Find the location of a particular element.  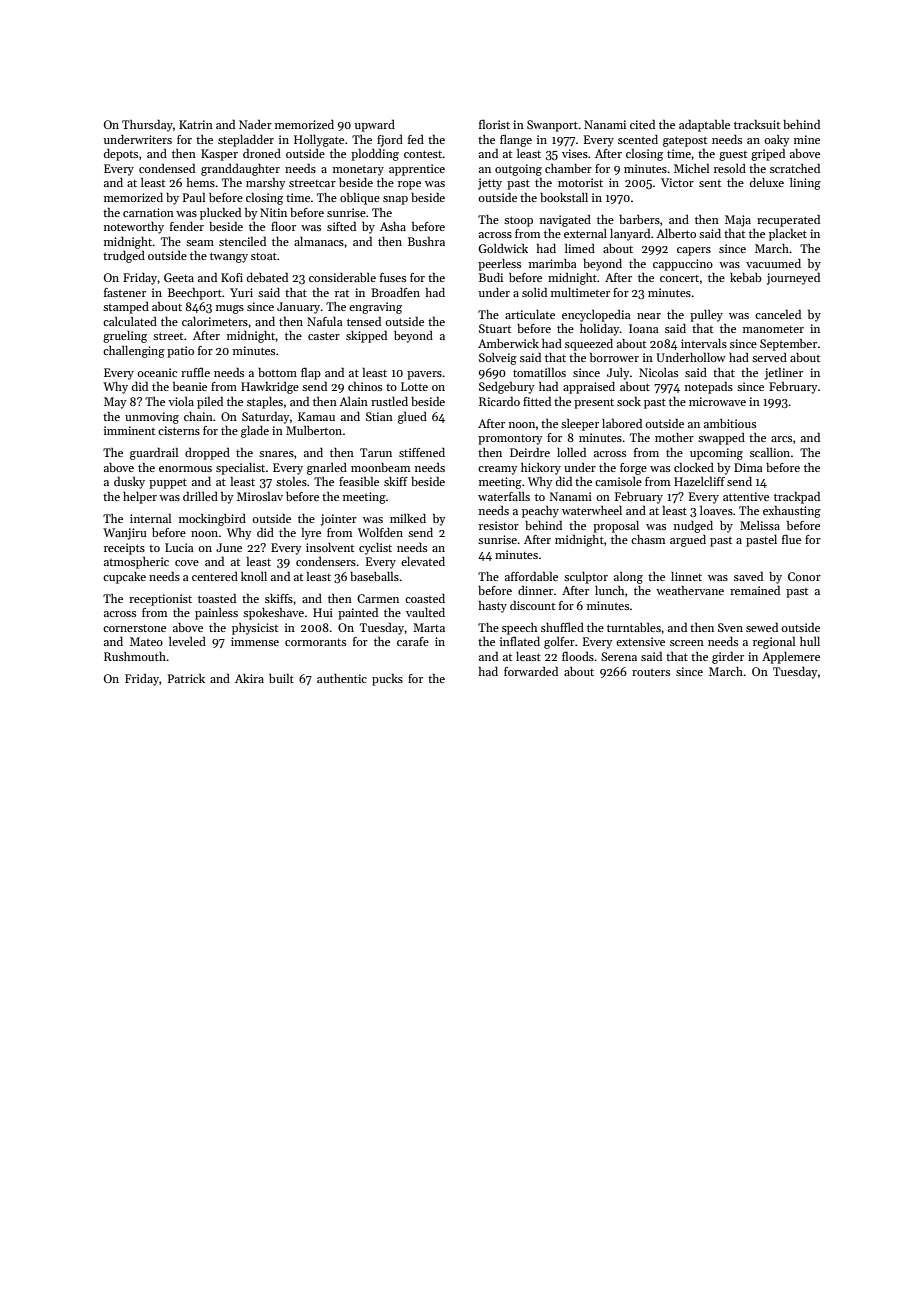

waterfalls is located at coordinates (504, 496).
